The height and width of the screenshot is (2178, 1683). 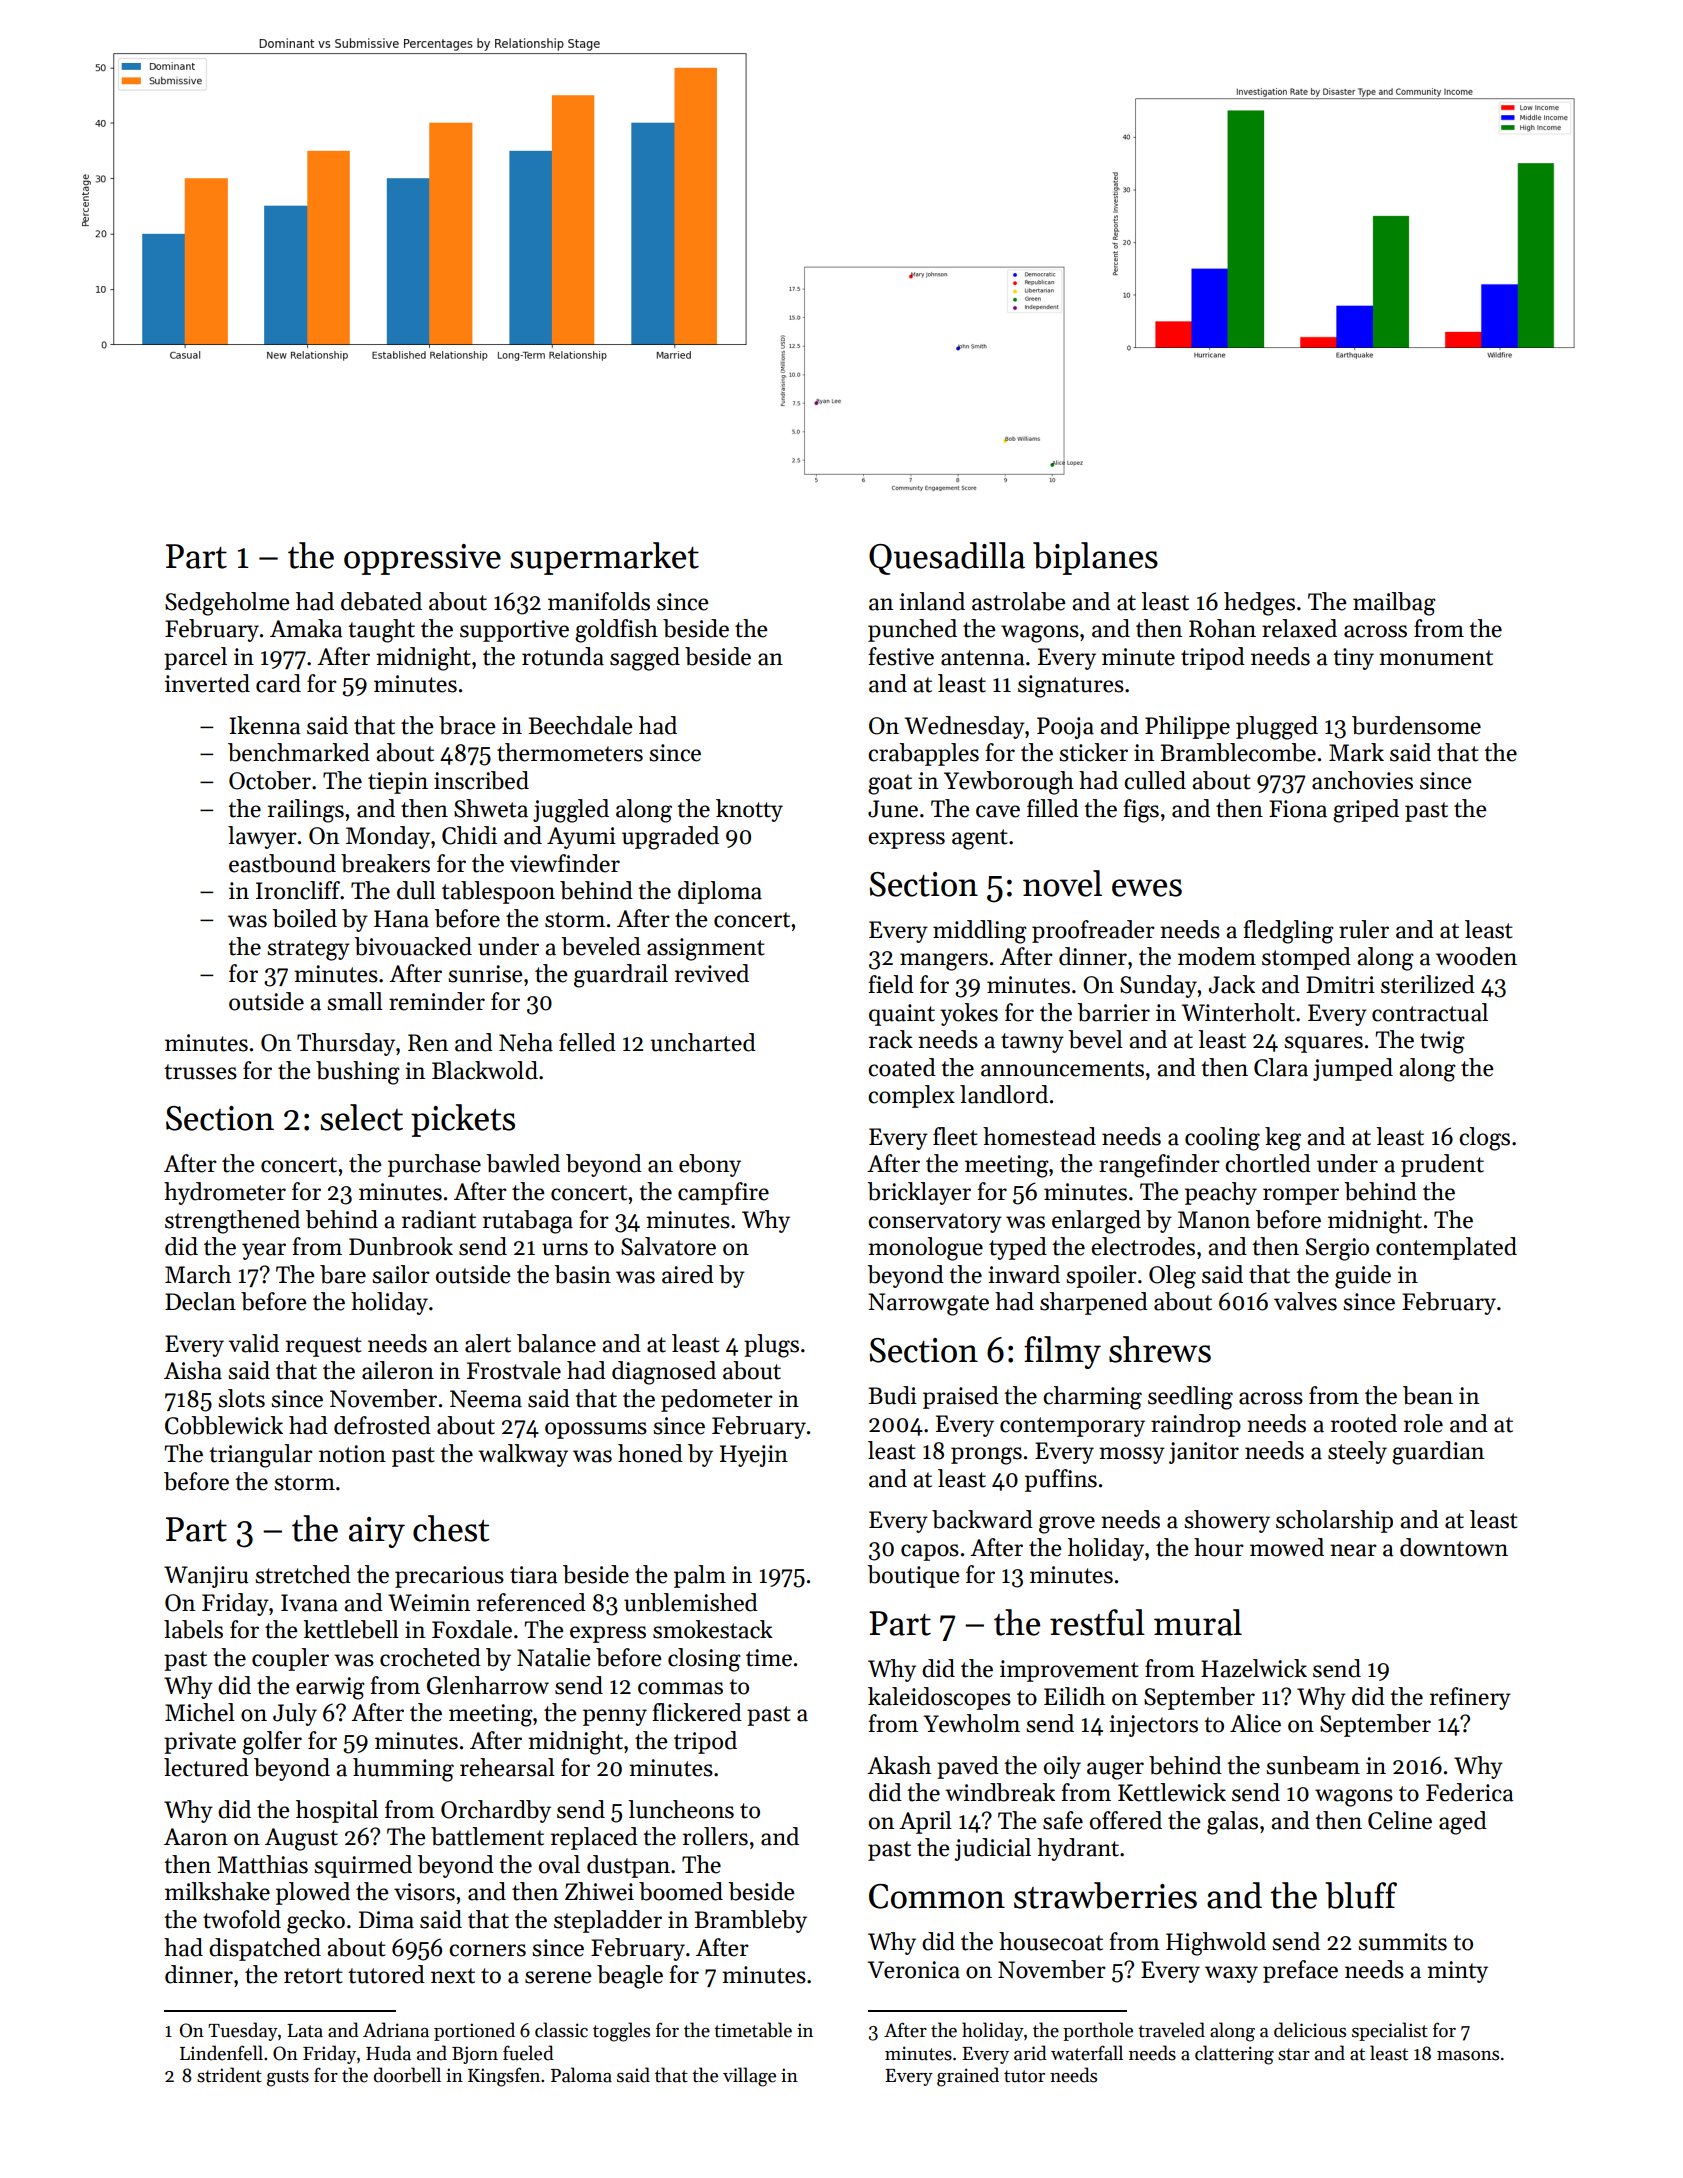 What do you see at coordinates (1366, 811) in the screenshot?
I see `griped` at bounding box center [1366, 811].
